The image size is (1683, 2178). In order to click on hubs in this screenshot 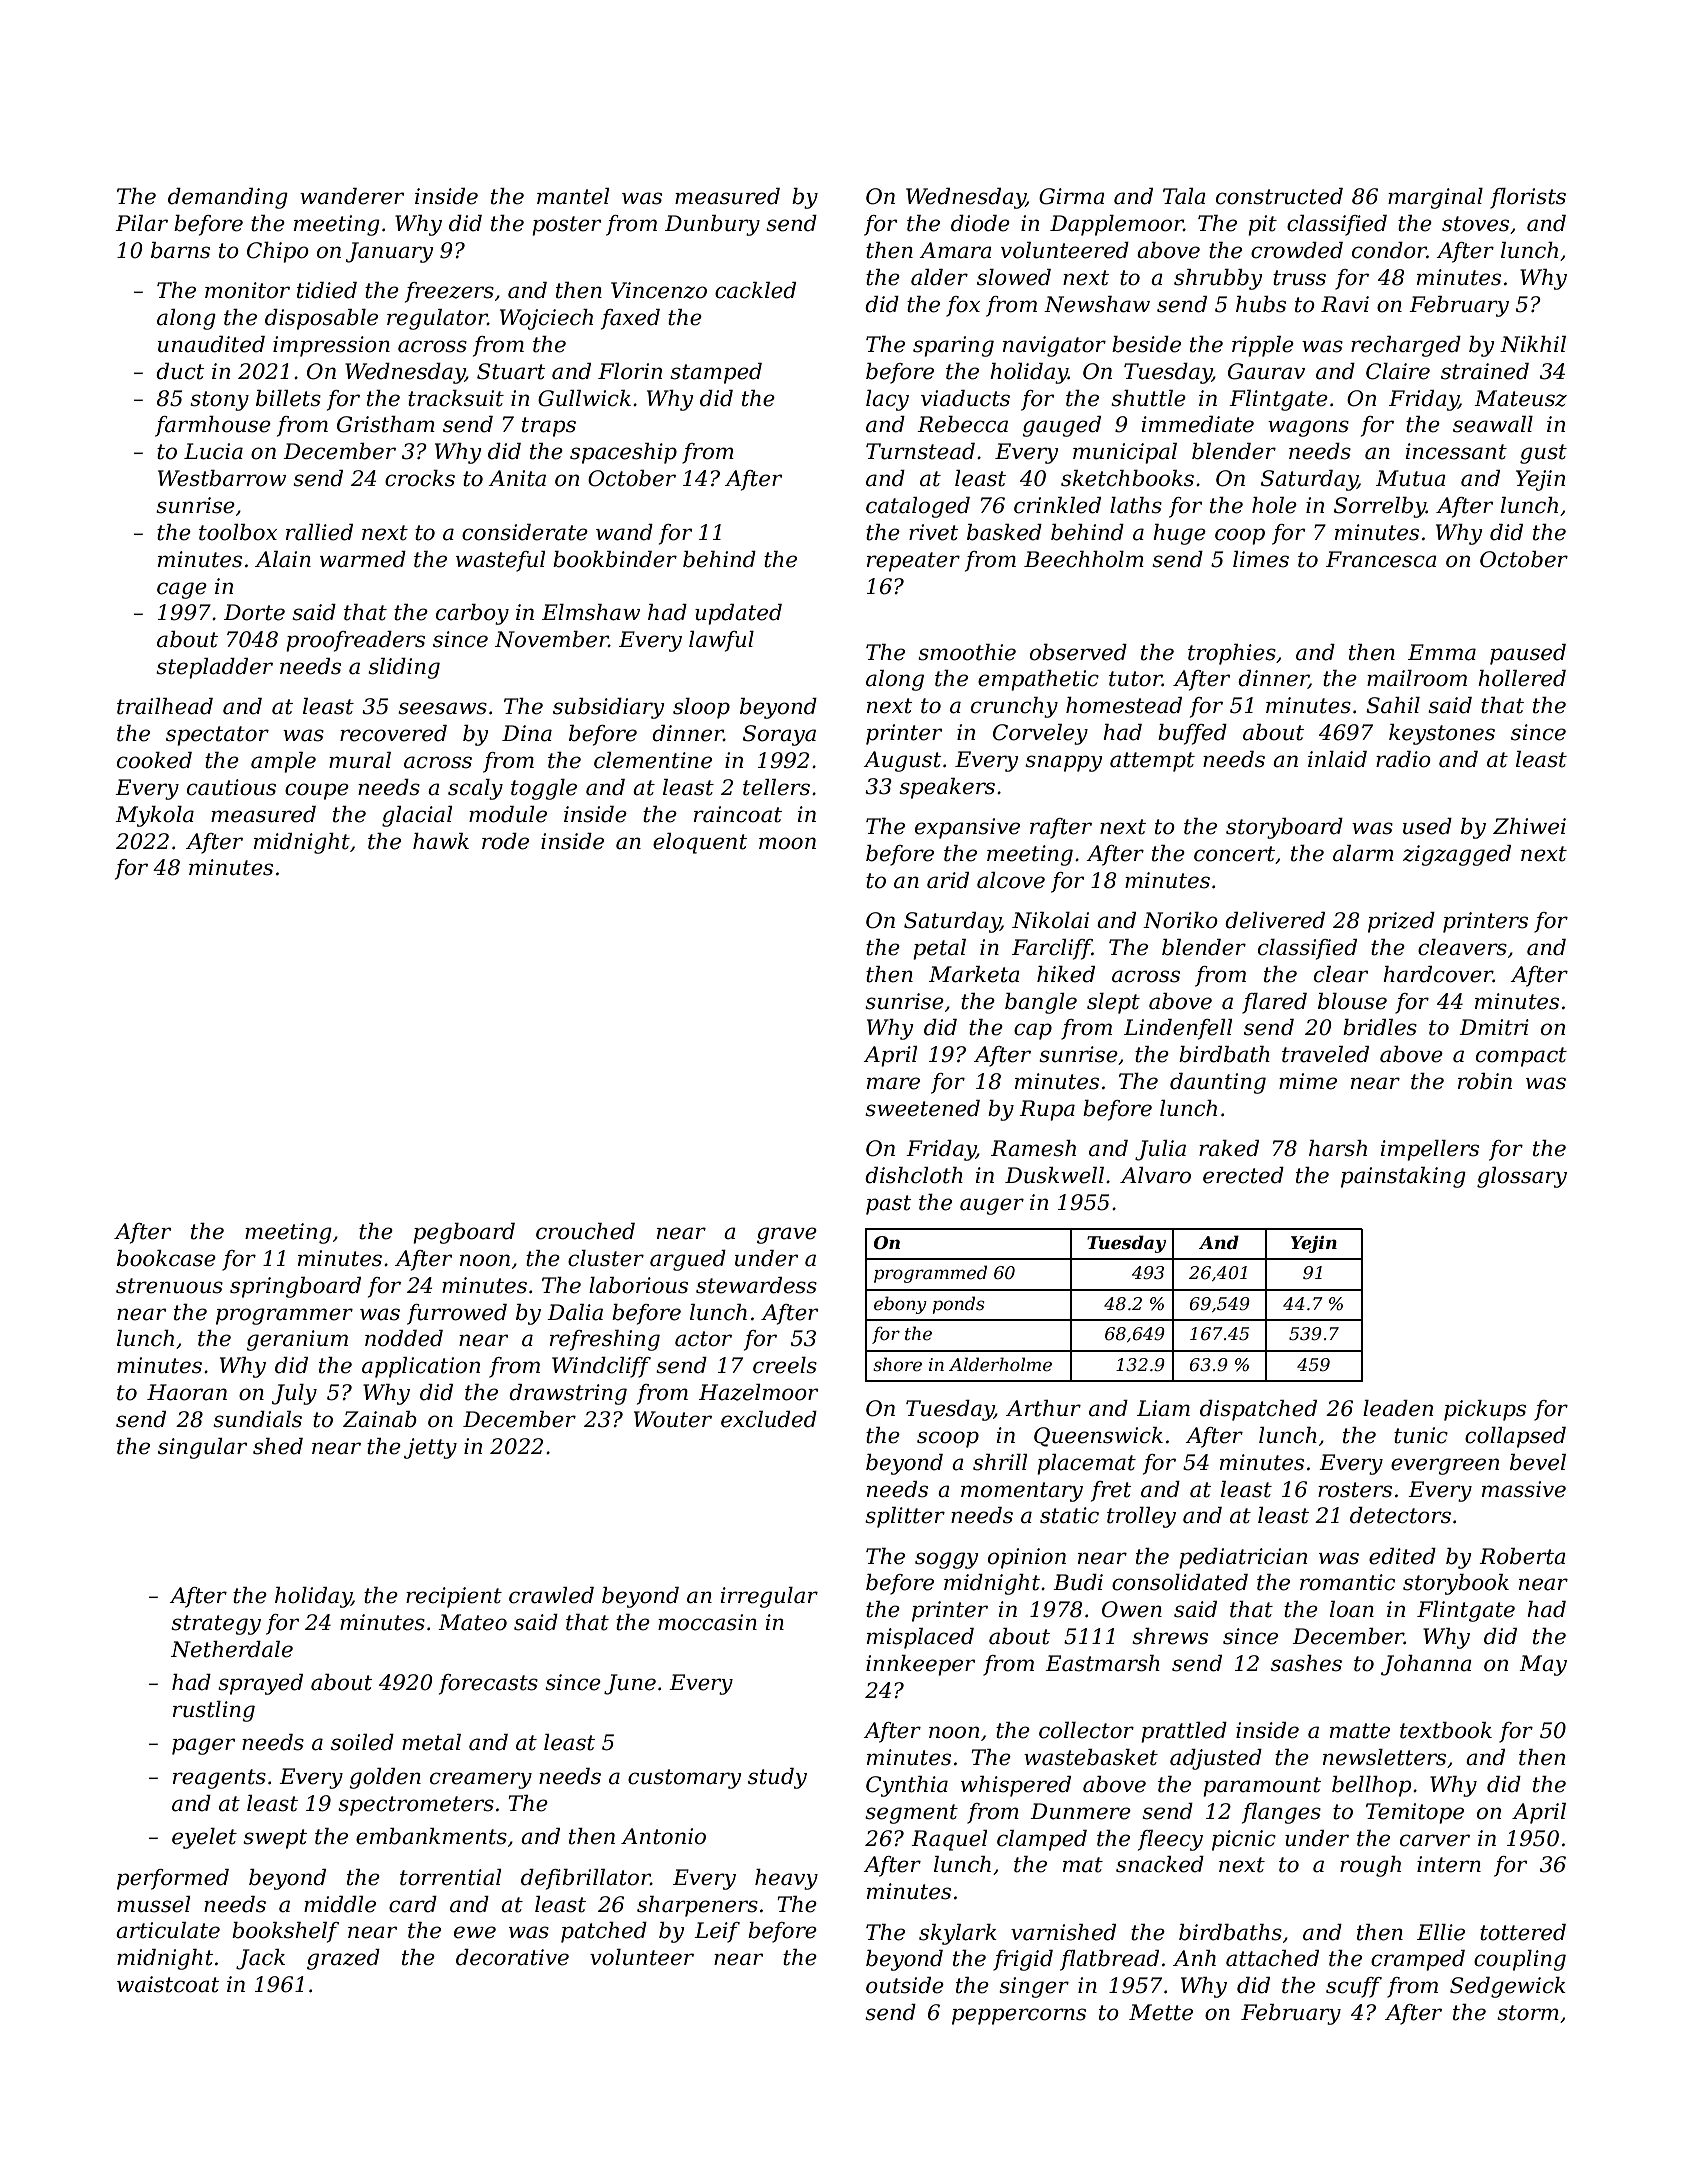, I will do `click(1261, 304)`.
